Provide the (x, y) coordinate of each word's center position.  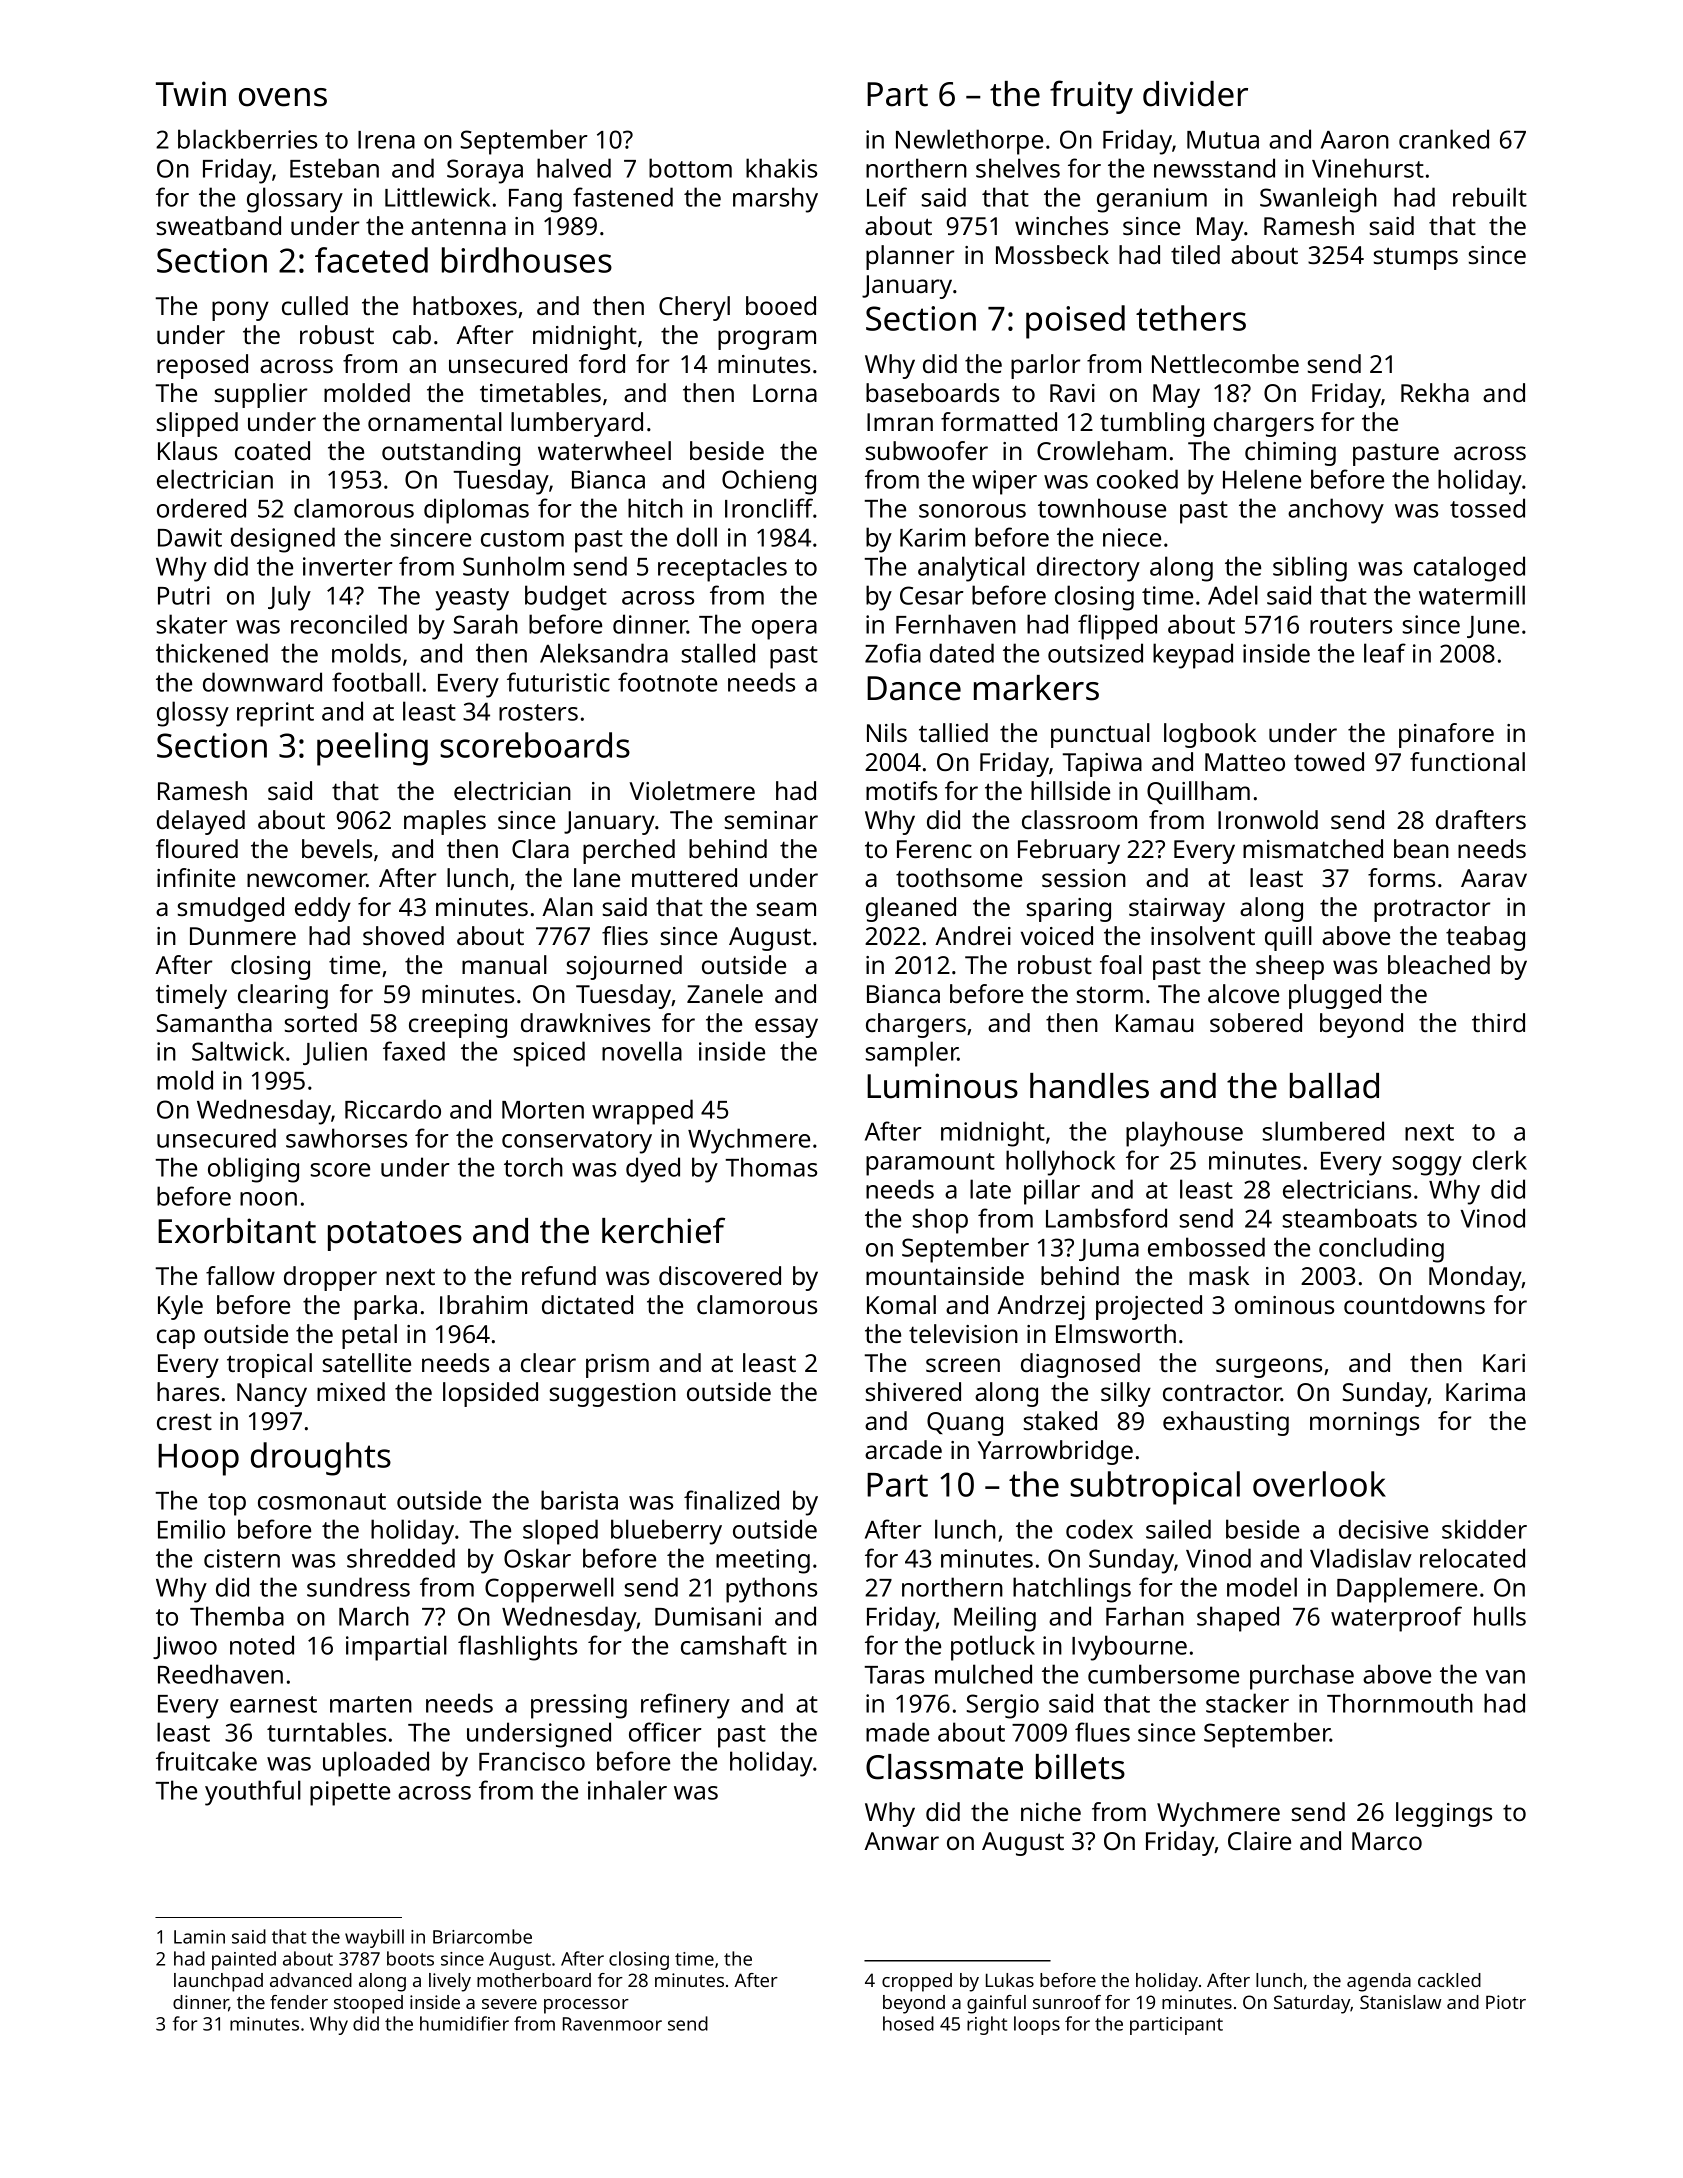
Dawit (190, 537)
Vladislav (1361, 1558)
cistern (242, 1558)
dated (962, 653)
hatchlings (1072, 1590)
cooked (1137, 479)
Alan (567, 906)
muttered (684, 877)
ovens (283, 97)
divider (1195, 94)
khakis (781, 168)
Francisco (532, 1761)
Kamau (1154, 1023)
